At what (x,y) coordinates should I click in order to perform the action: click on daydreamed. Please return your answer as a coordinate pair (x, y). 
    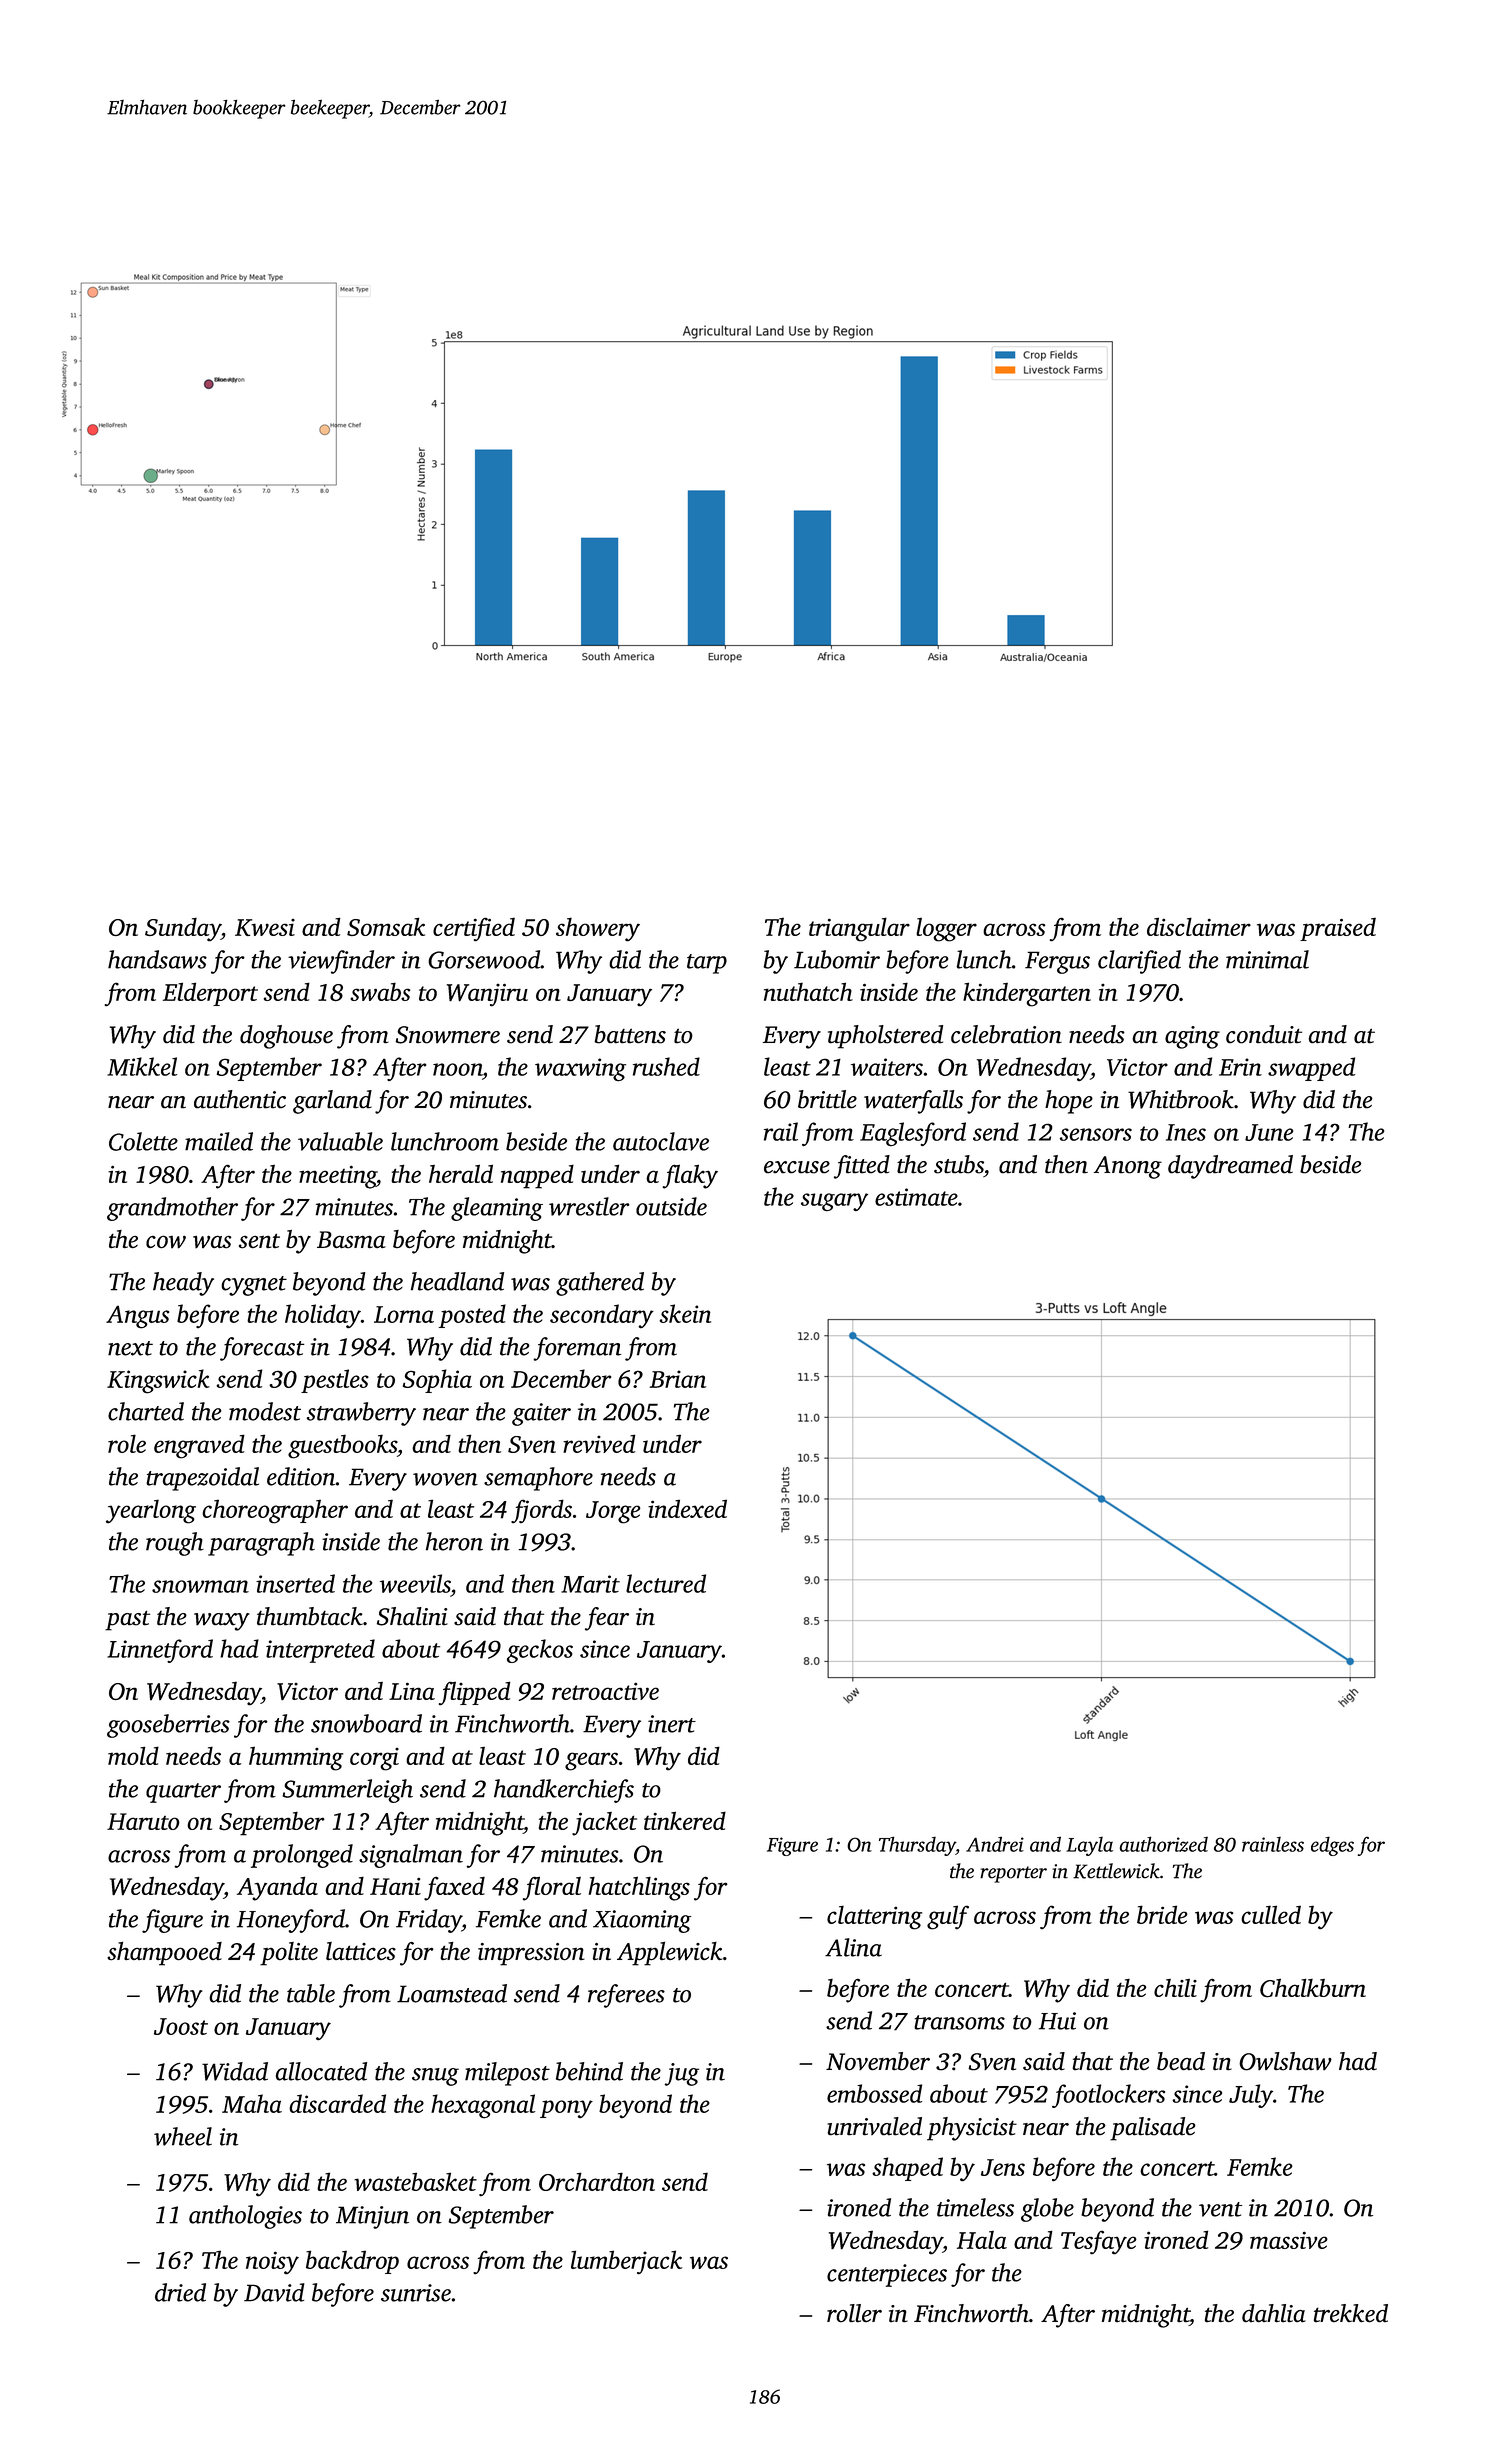
    Looking at the image, I should click on (1230, 1167).
